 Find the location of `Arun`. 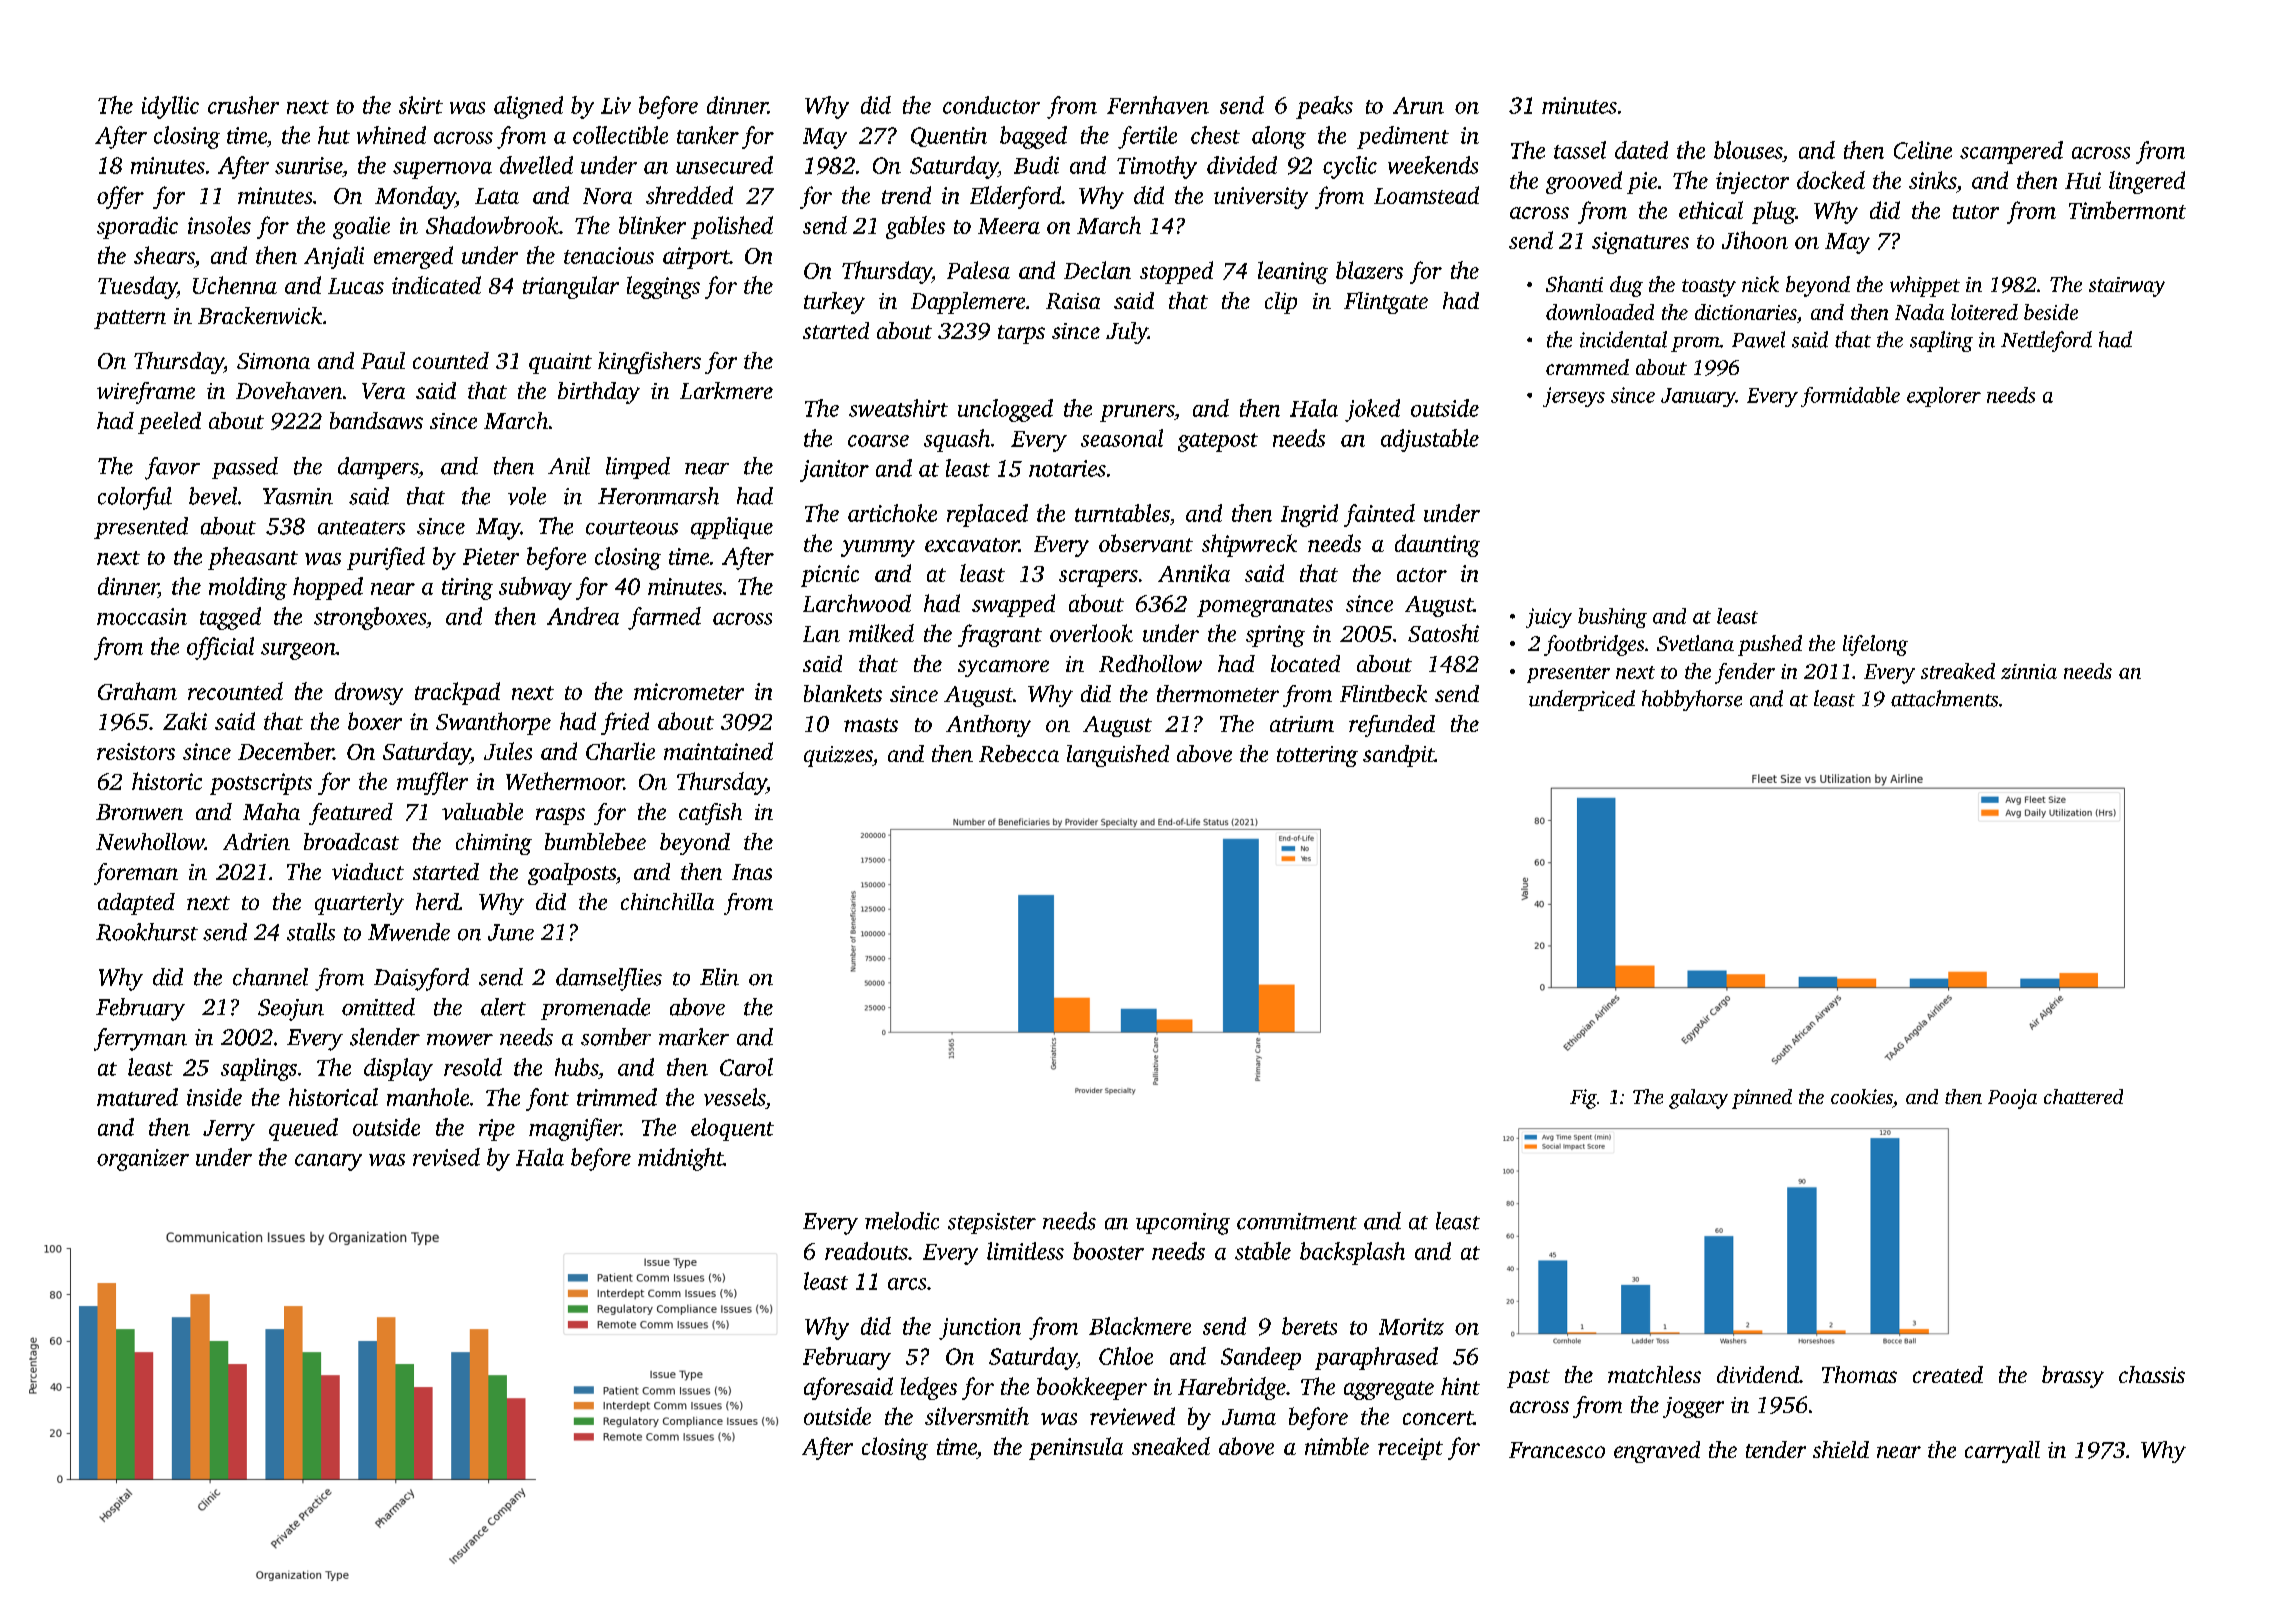

Arun is located at coordinates (1418, 105).
